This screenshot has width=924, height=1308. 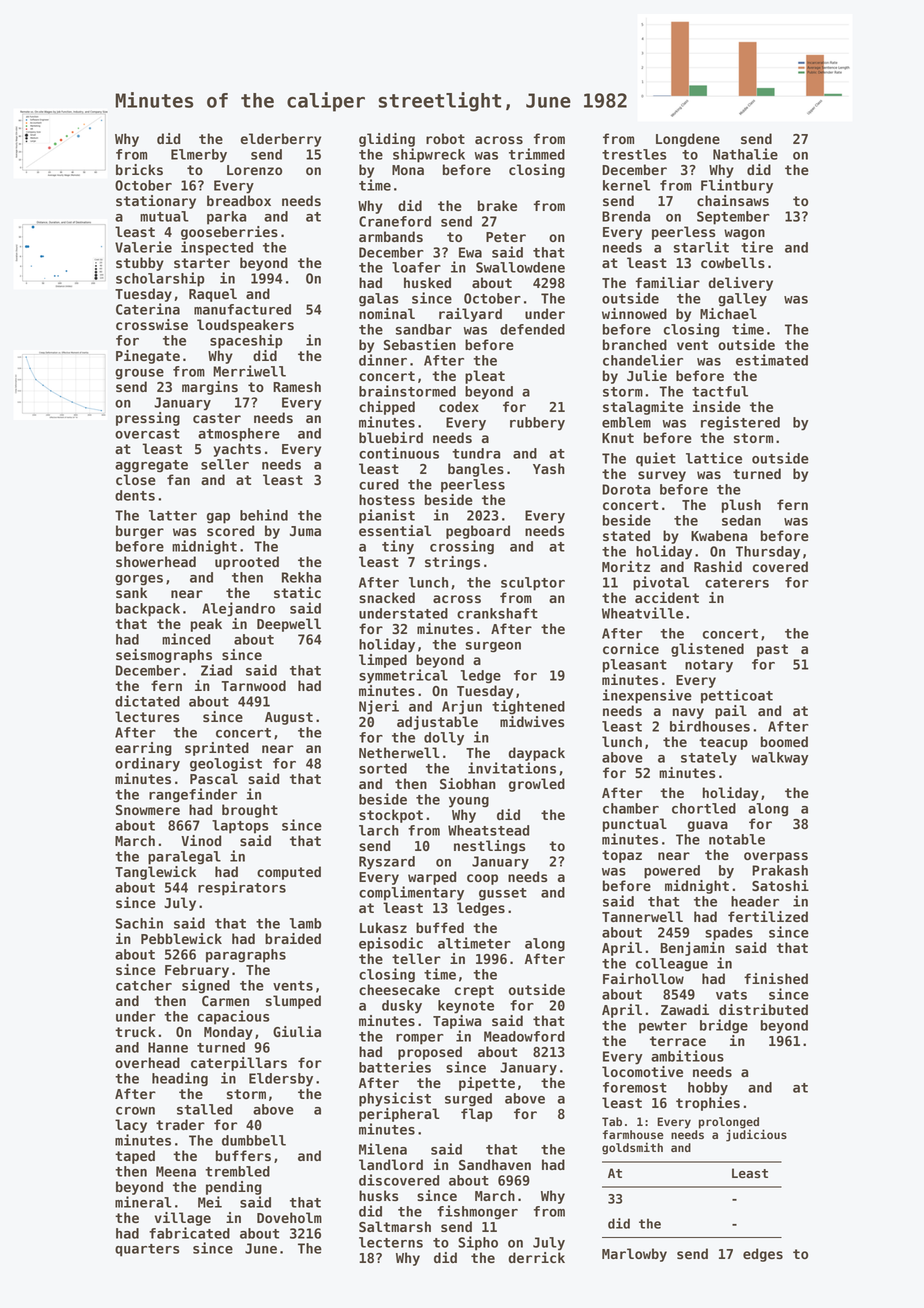 I want to click on earring, so click(x=143, y=749).
